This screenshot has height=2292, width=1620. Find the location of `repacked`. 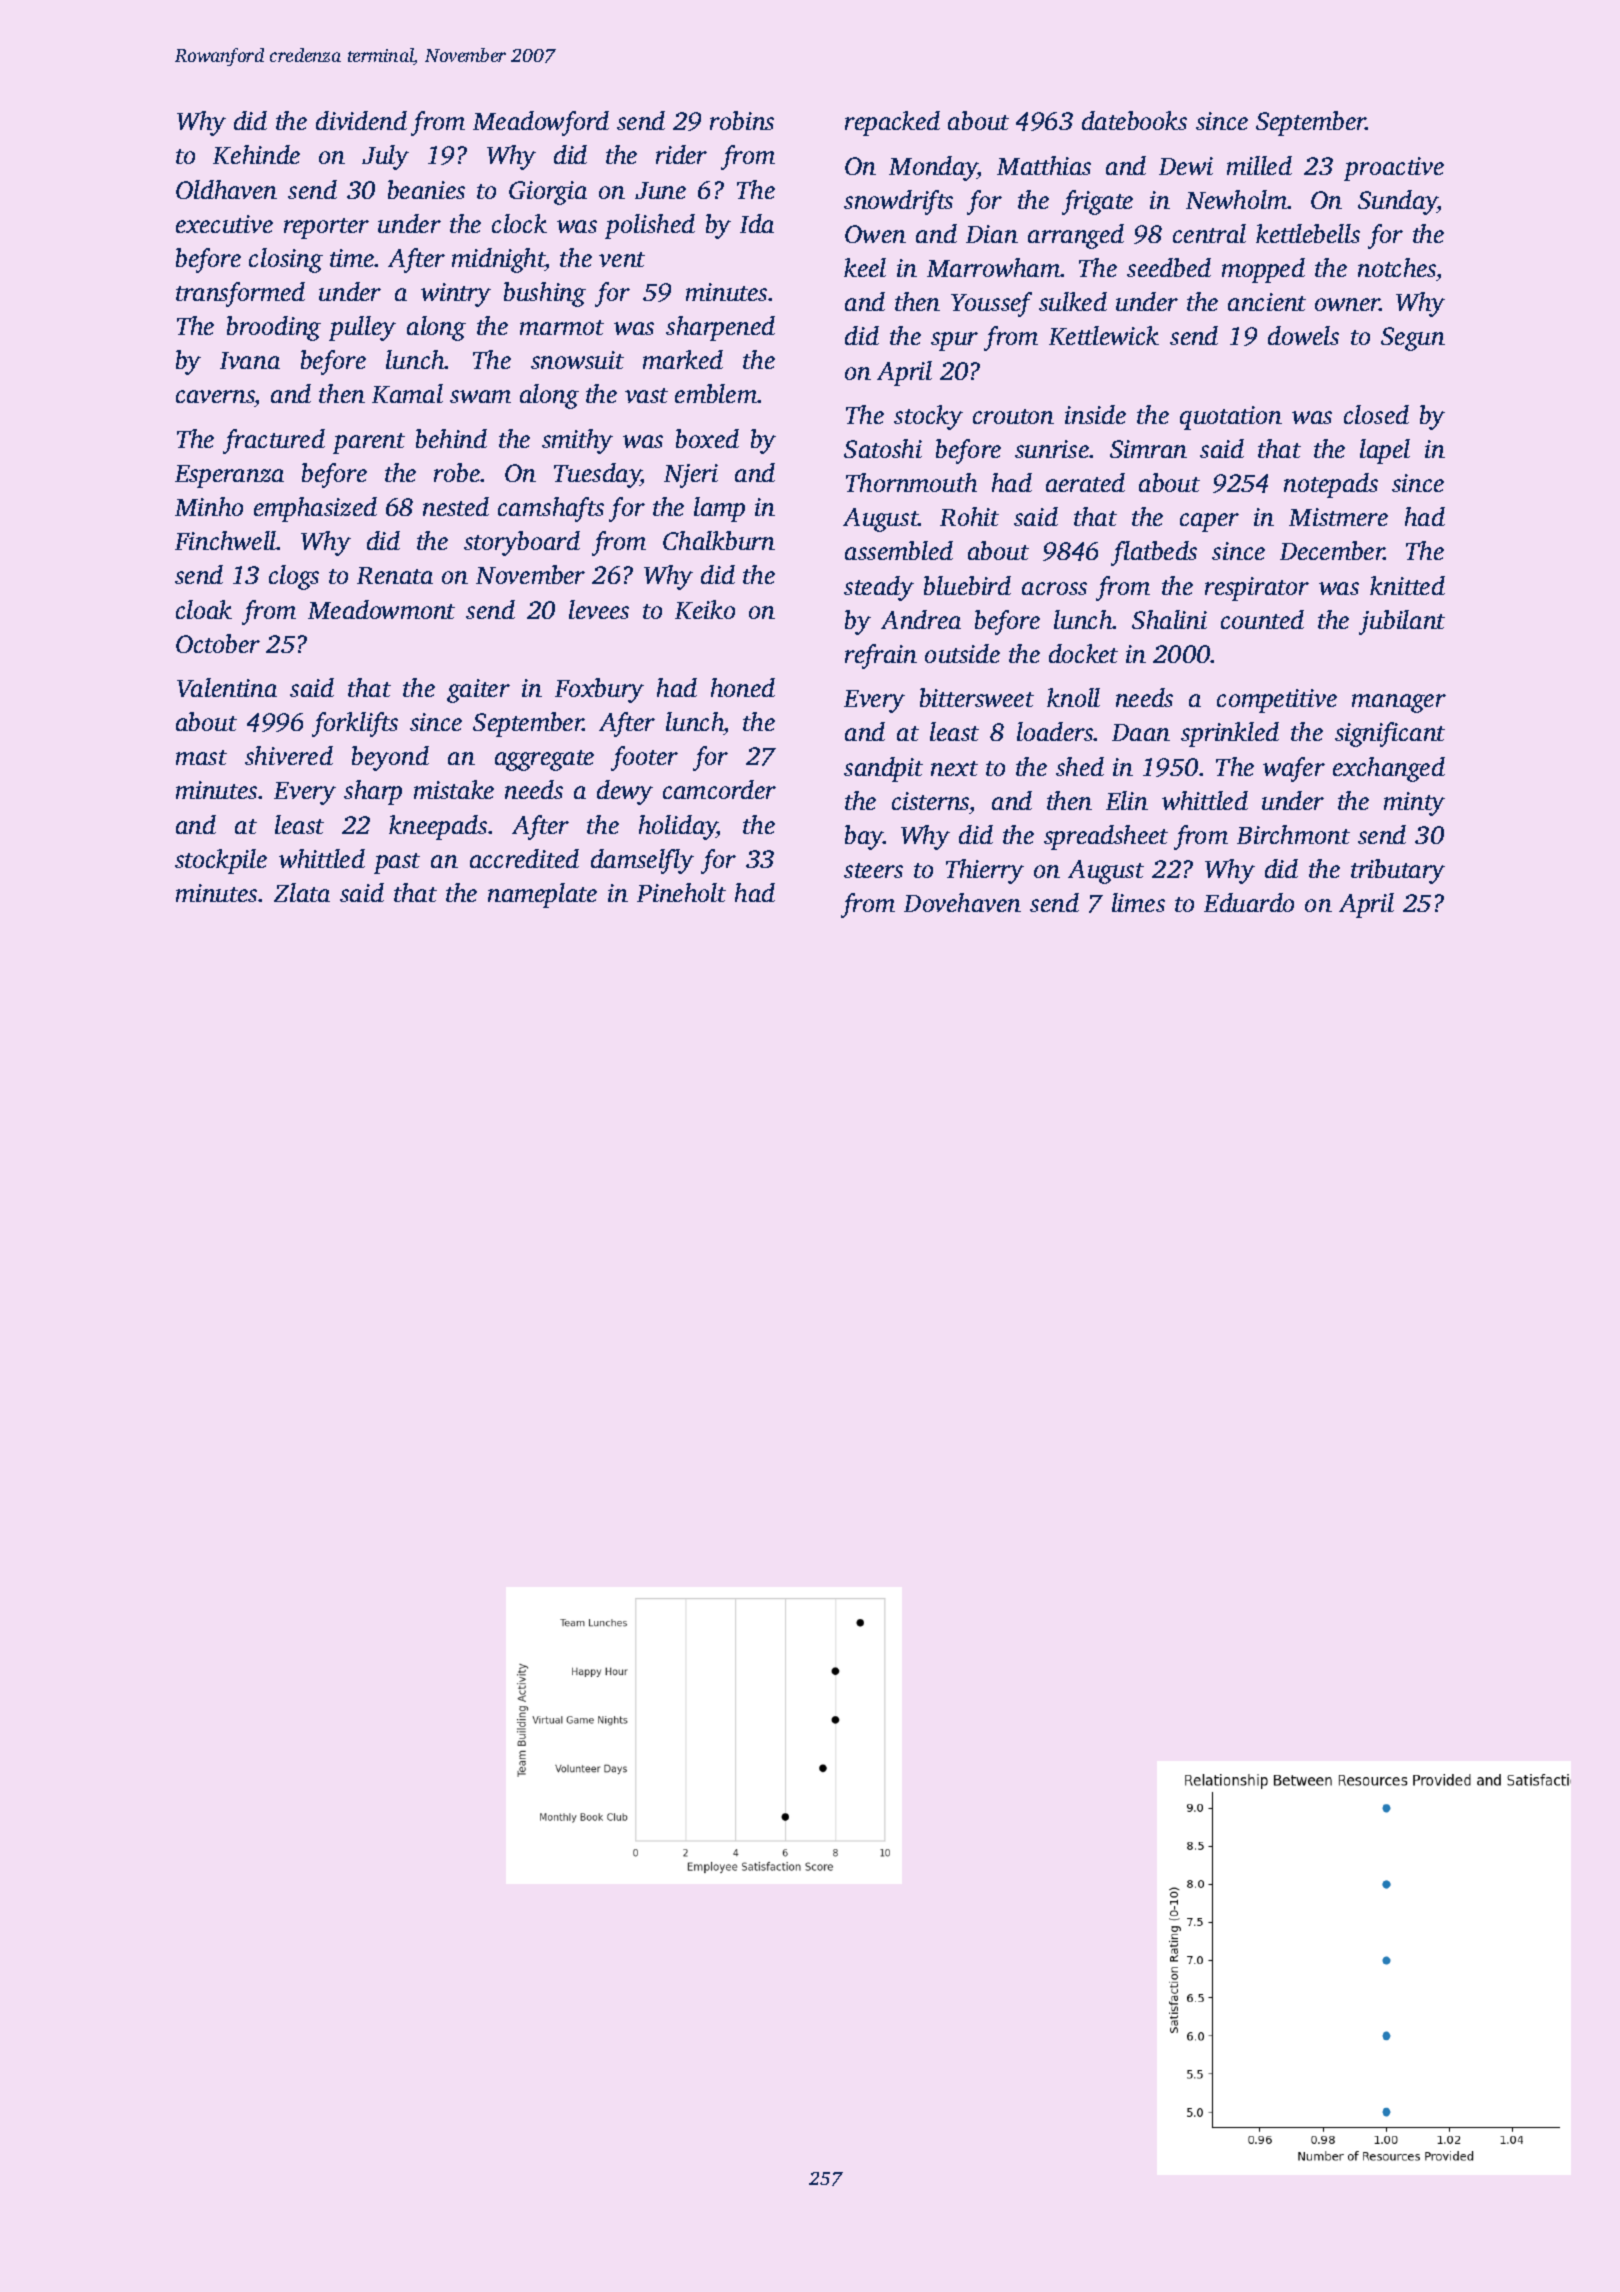

repacked is located at coordinates (892, 123).
